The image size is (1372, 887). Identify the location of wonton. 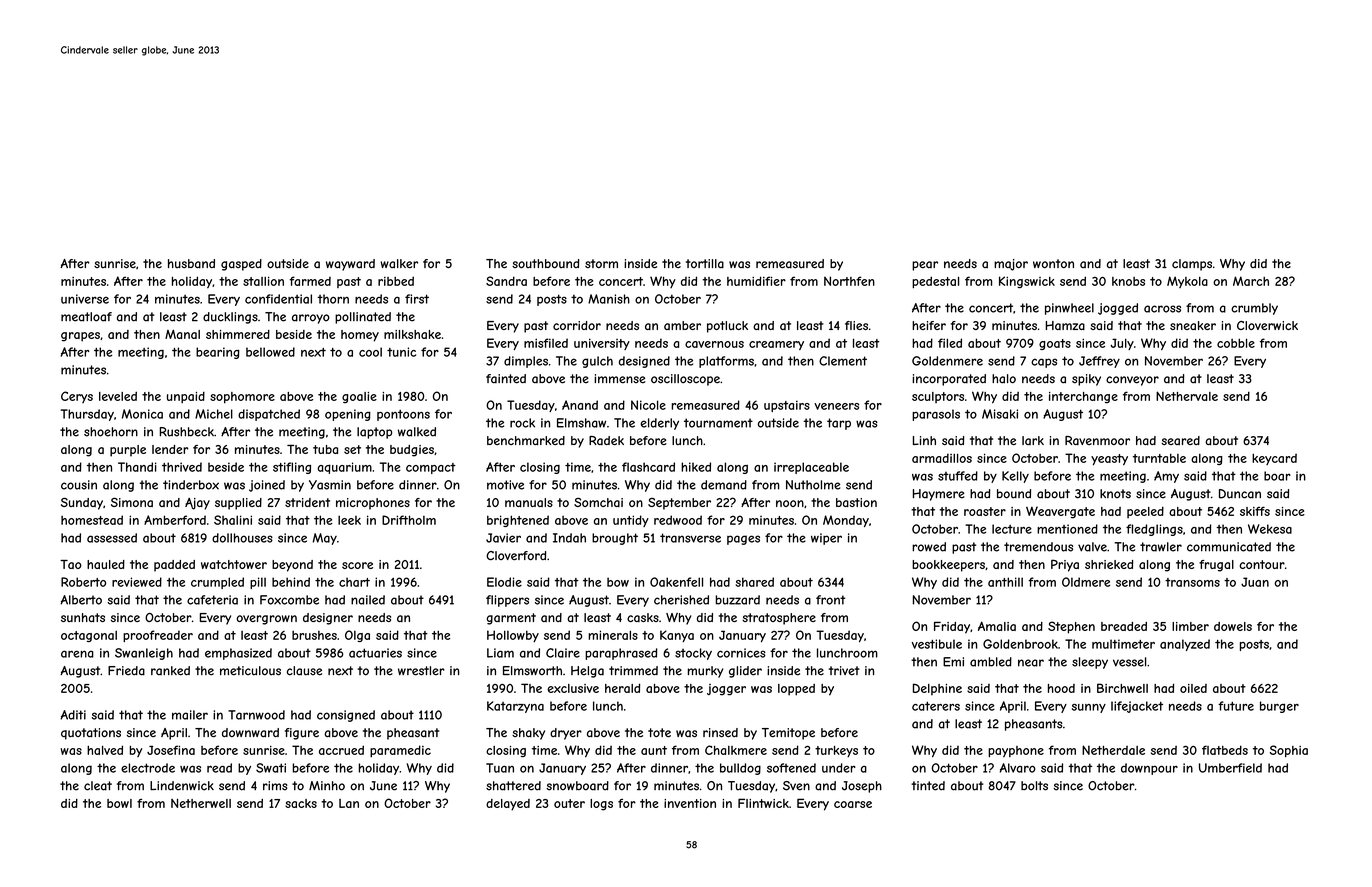
(1053, 263).
